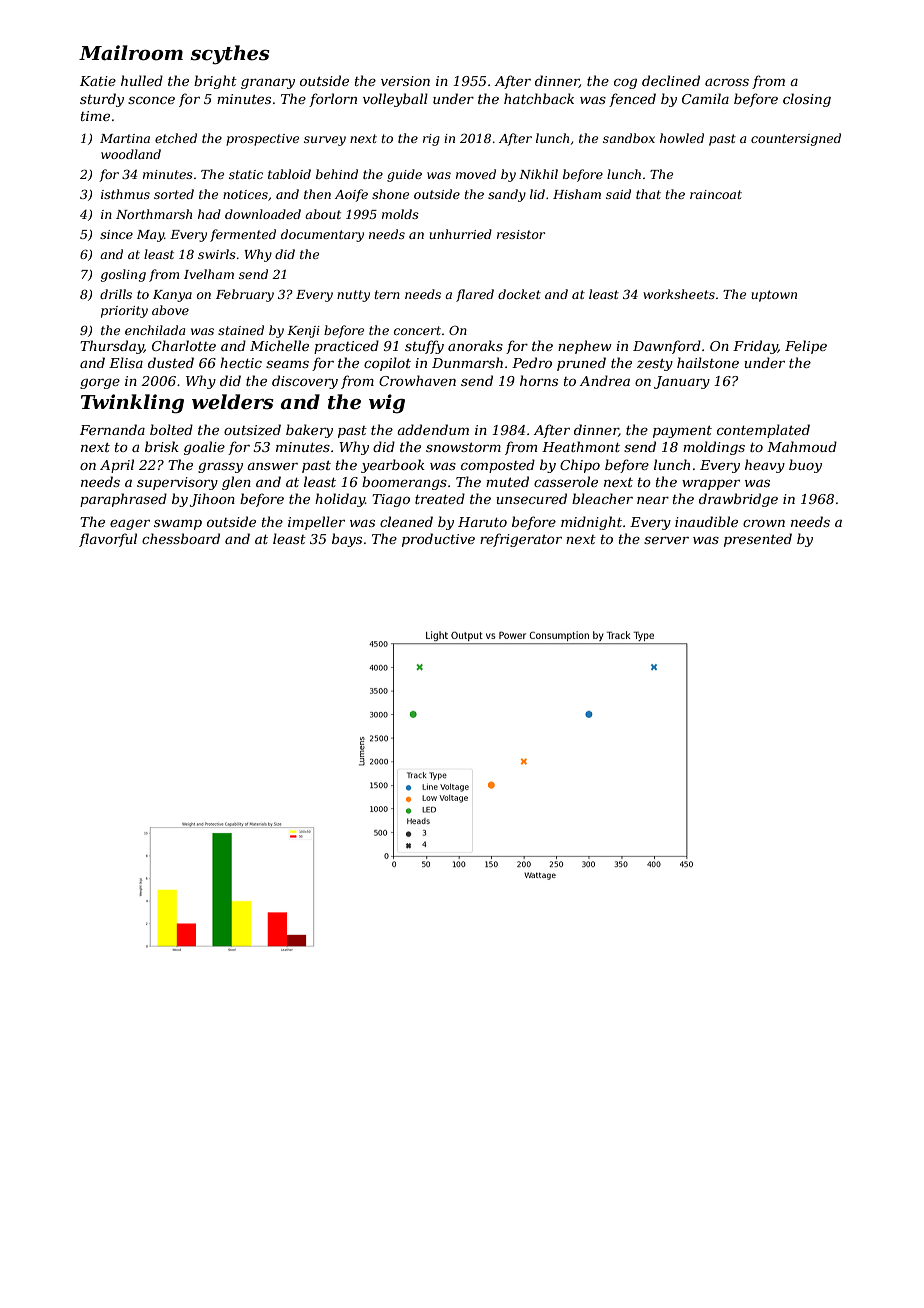 The image size is (924, 1308). Describe the element at coordinates (126, 362) in the document. I see `Elisa` at that location.
